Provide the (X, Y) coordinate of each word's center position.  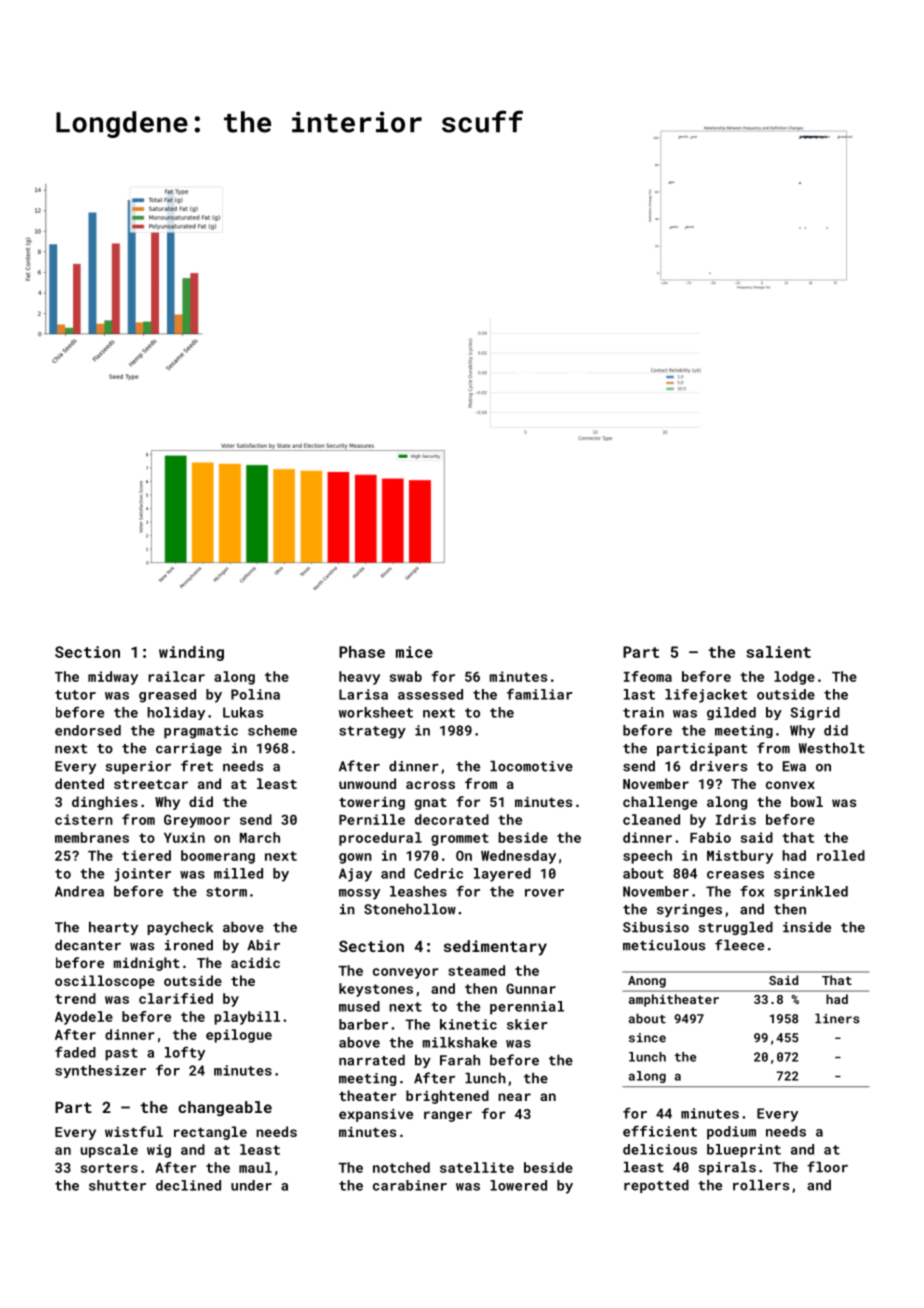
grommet (460, 839)
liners (837, 1018)
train (643, 712)
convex (790, 785)
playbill (247, 1018)
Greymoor (197, 821)
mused (359, 1006)
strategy (372, 732)
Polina (255, 694)
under (251, 1185)
